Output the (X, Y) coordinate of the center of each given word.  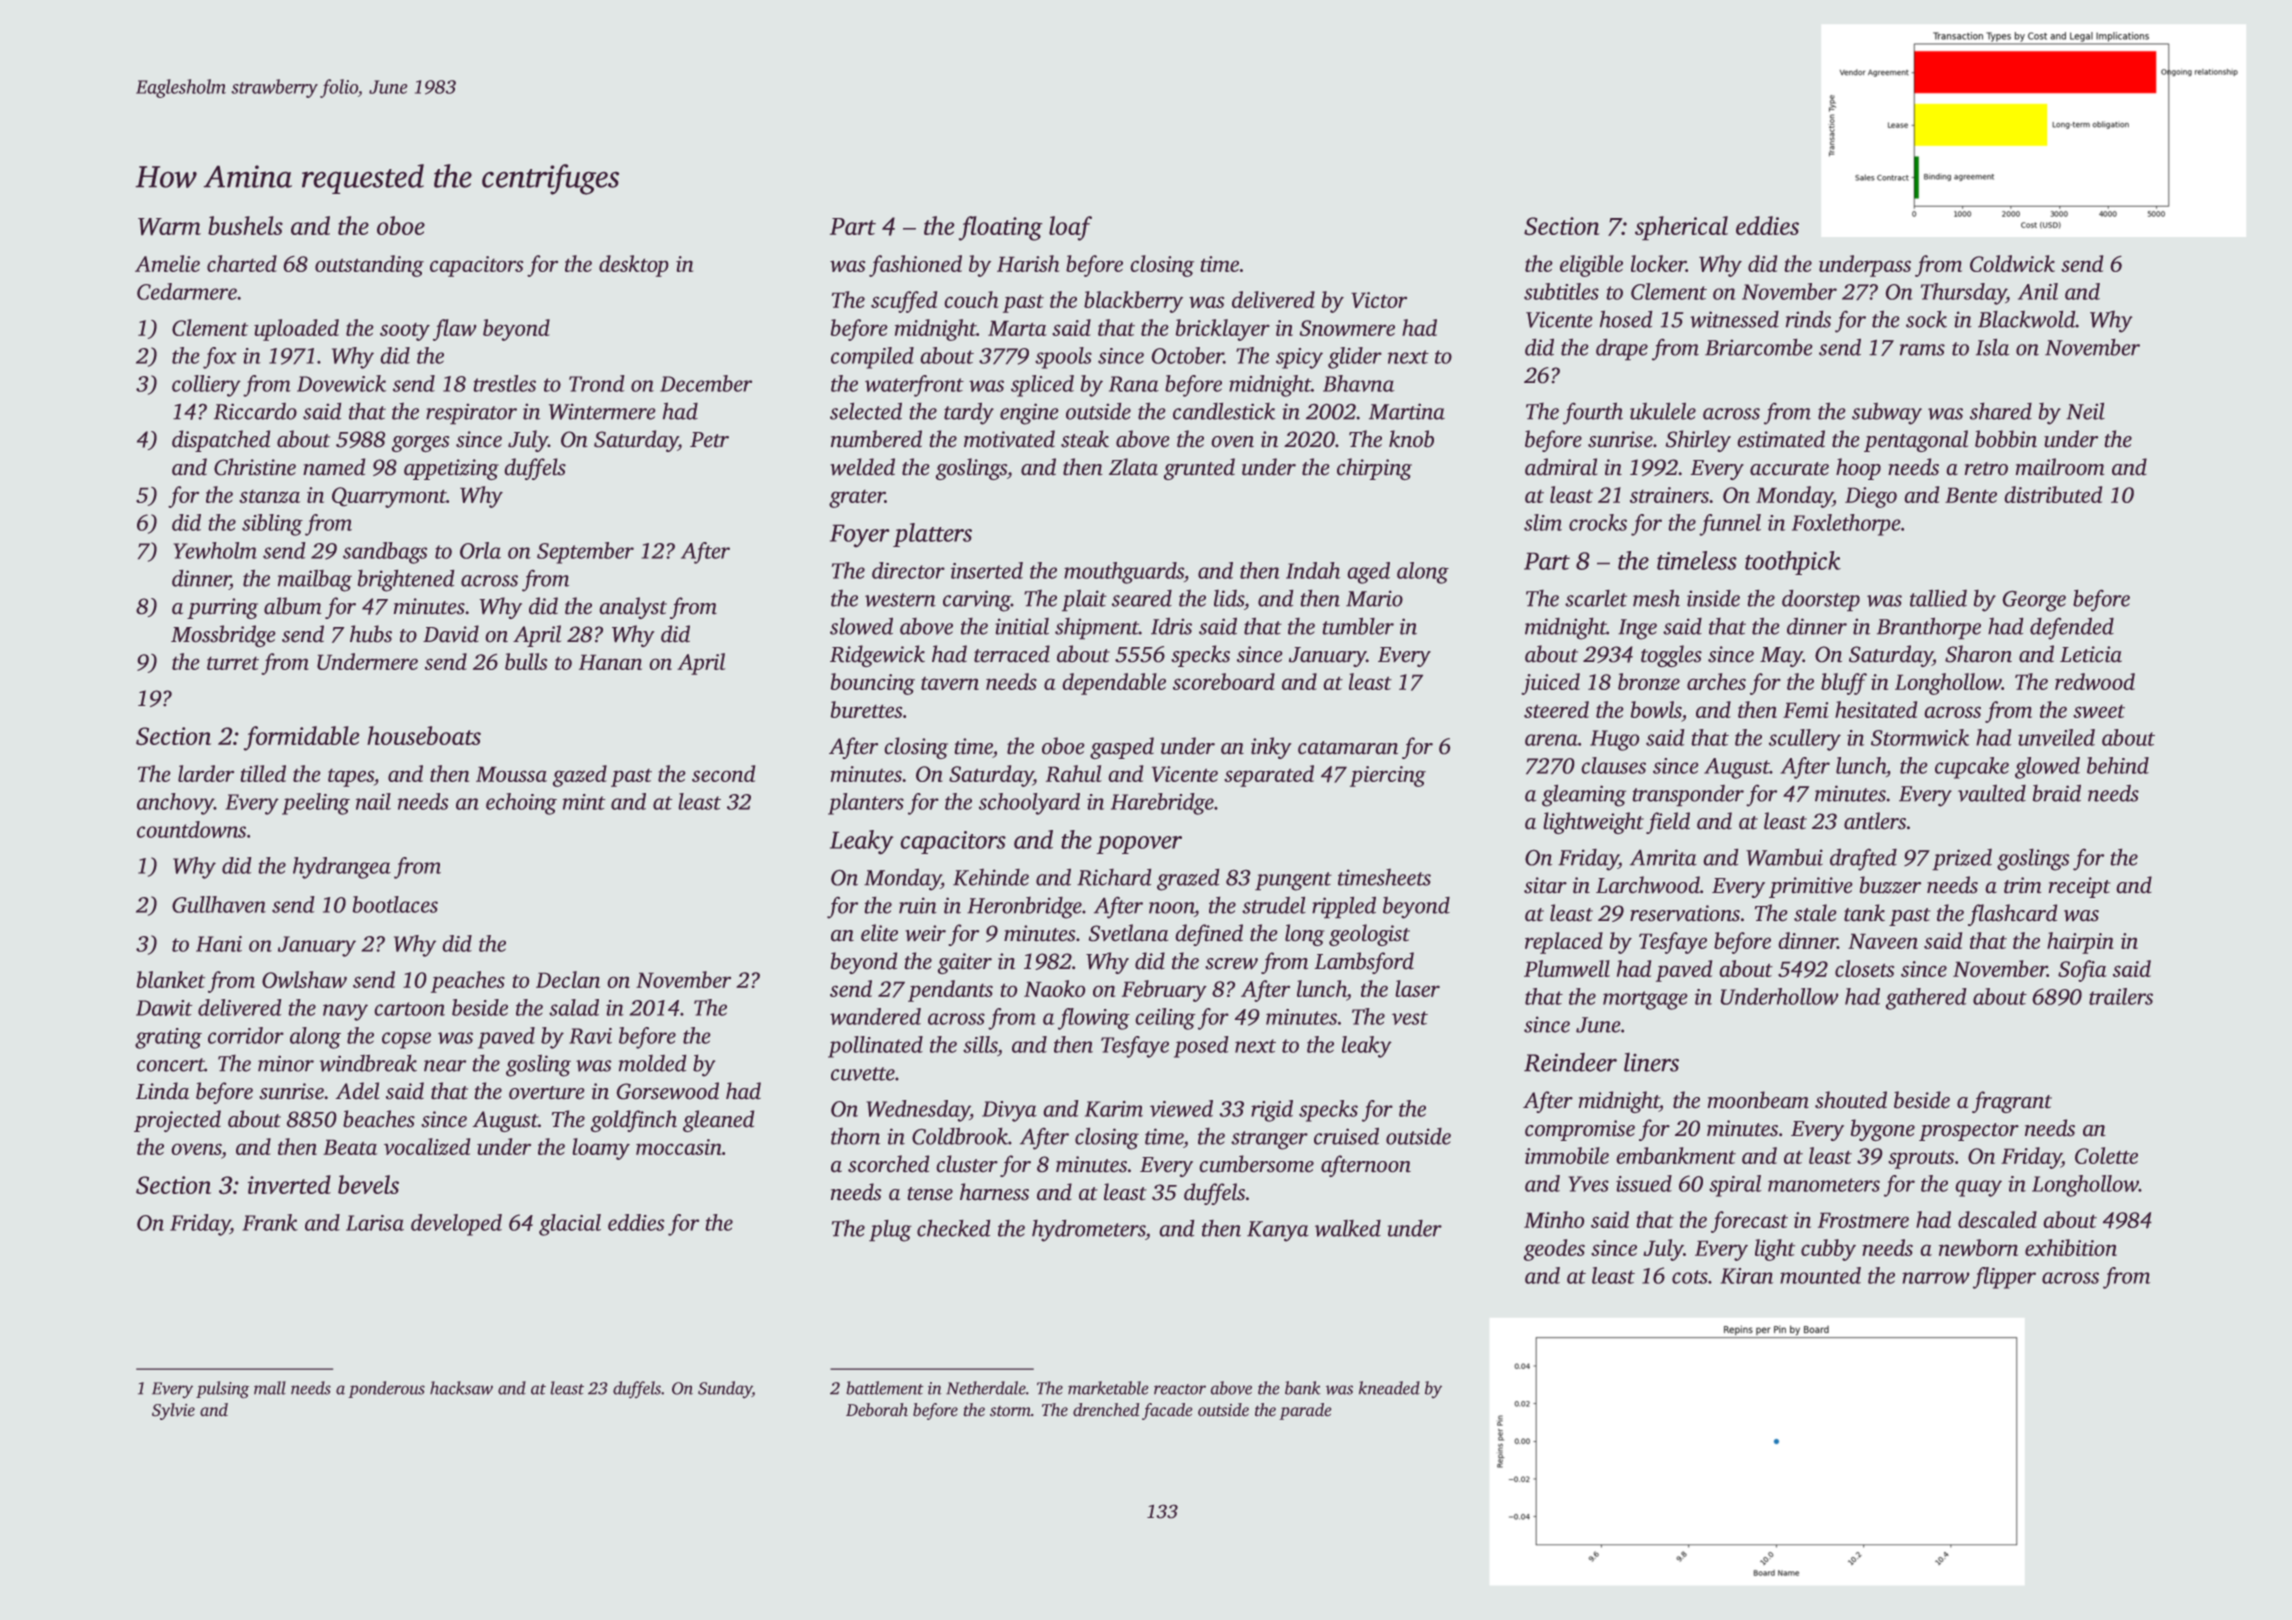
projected (177, 1121)
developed (456, 1225)
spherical (1681, 228)
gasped (1122, 748)
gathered (1926, 999)
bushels (245, 225)
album (293, 606)
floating (1001, 228)
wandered (875, 1016)
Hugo (1615, 740)
